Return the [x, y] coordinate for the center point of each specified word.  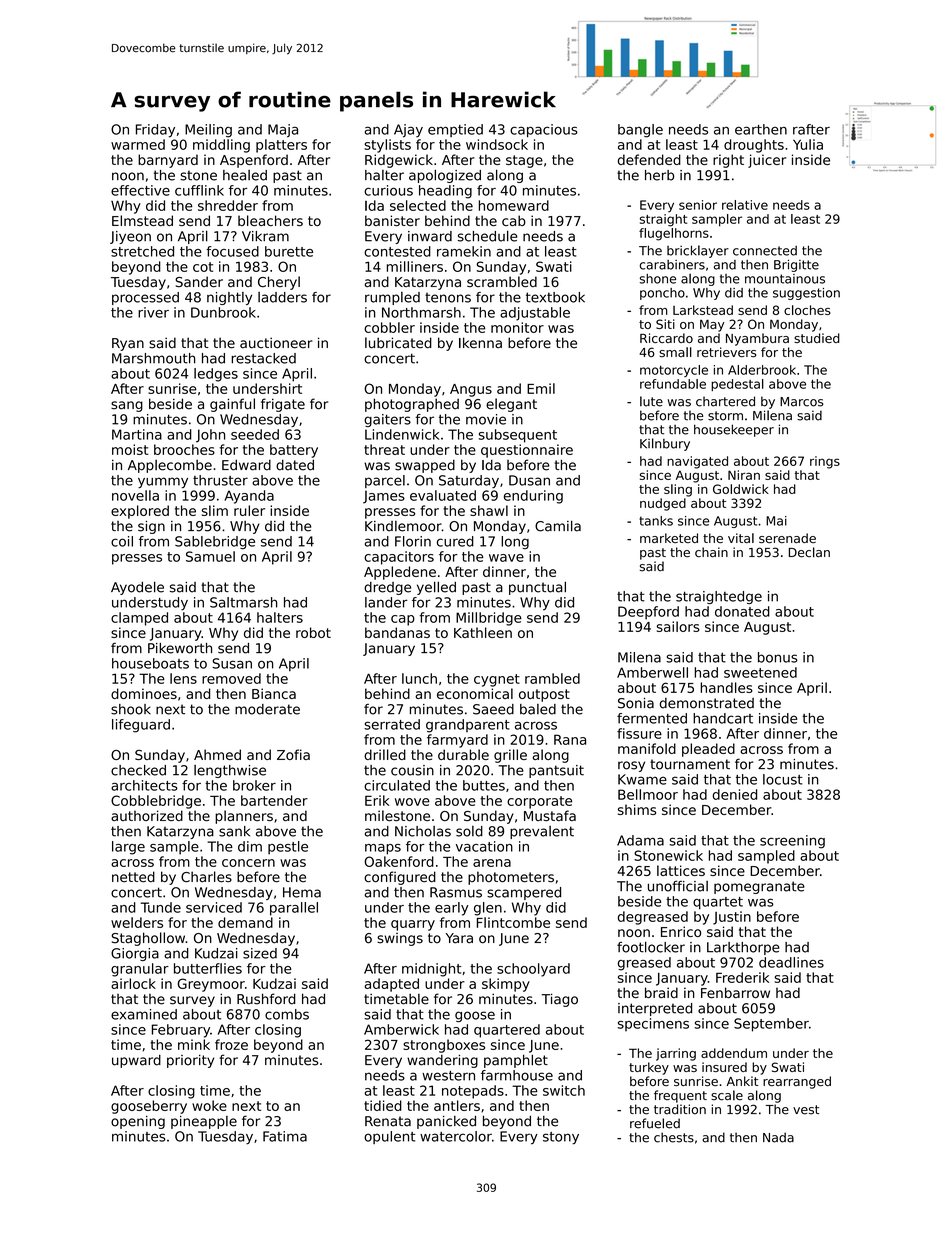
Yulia [808, 144]
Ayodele [137, 588]
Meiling [208, 131]
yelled [436, 588]
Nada [778, 1137]
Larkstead [703, 310]
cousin [412, 770]
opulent [389, 1137]
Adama [640, 840]
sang [127, 406]
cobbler [389, 327]
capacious [544, 131]
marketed [669, 538]
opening [138, 1122]
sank [234, 831]
